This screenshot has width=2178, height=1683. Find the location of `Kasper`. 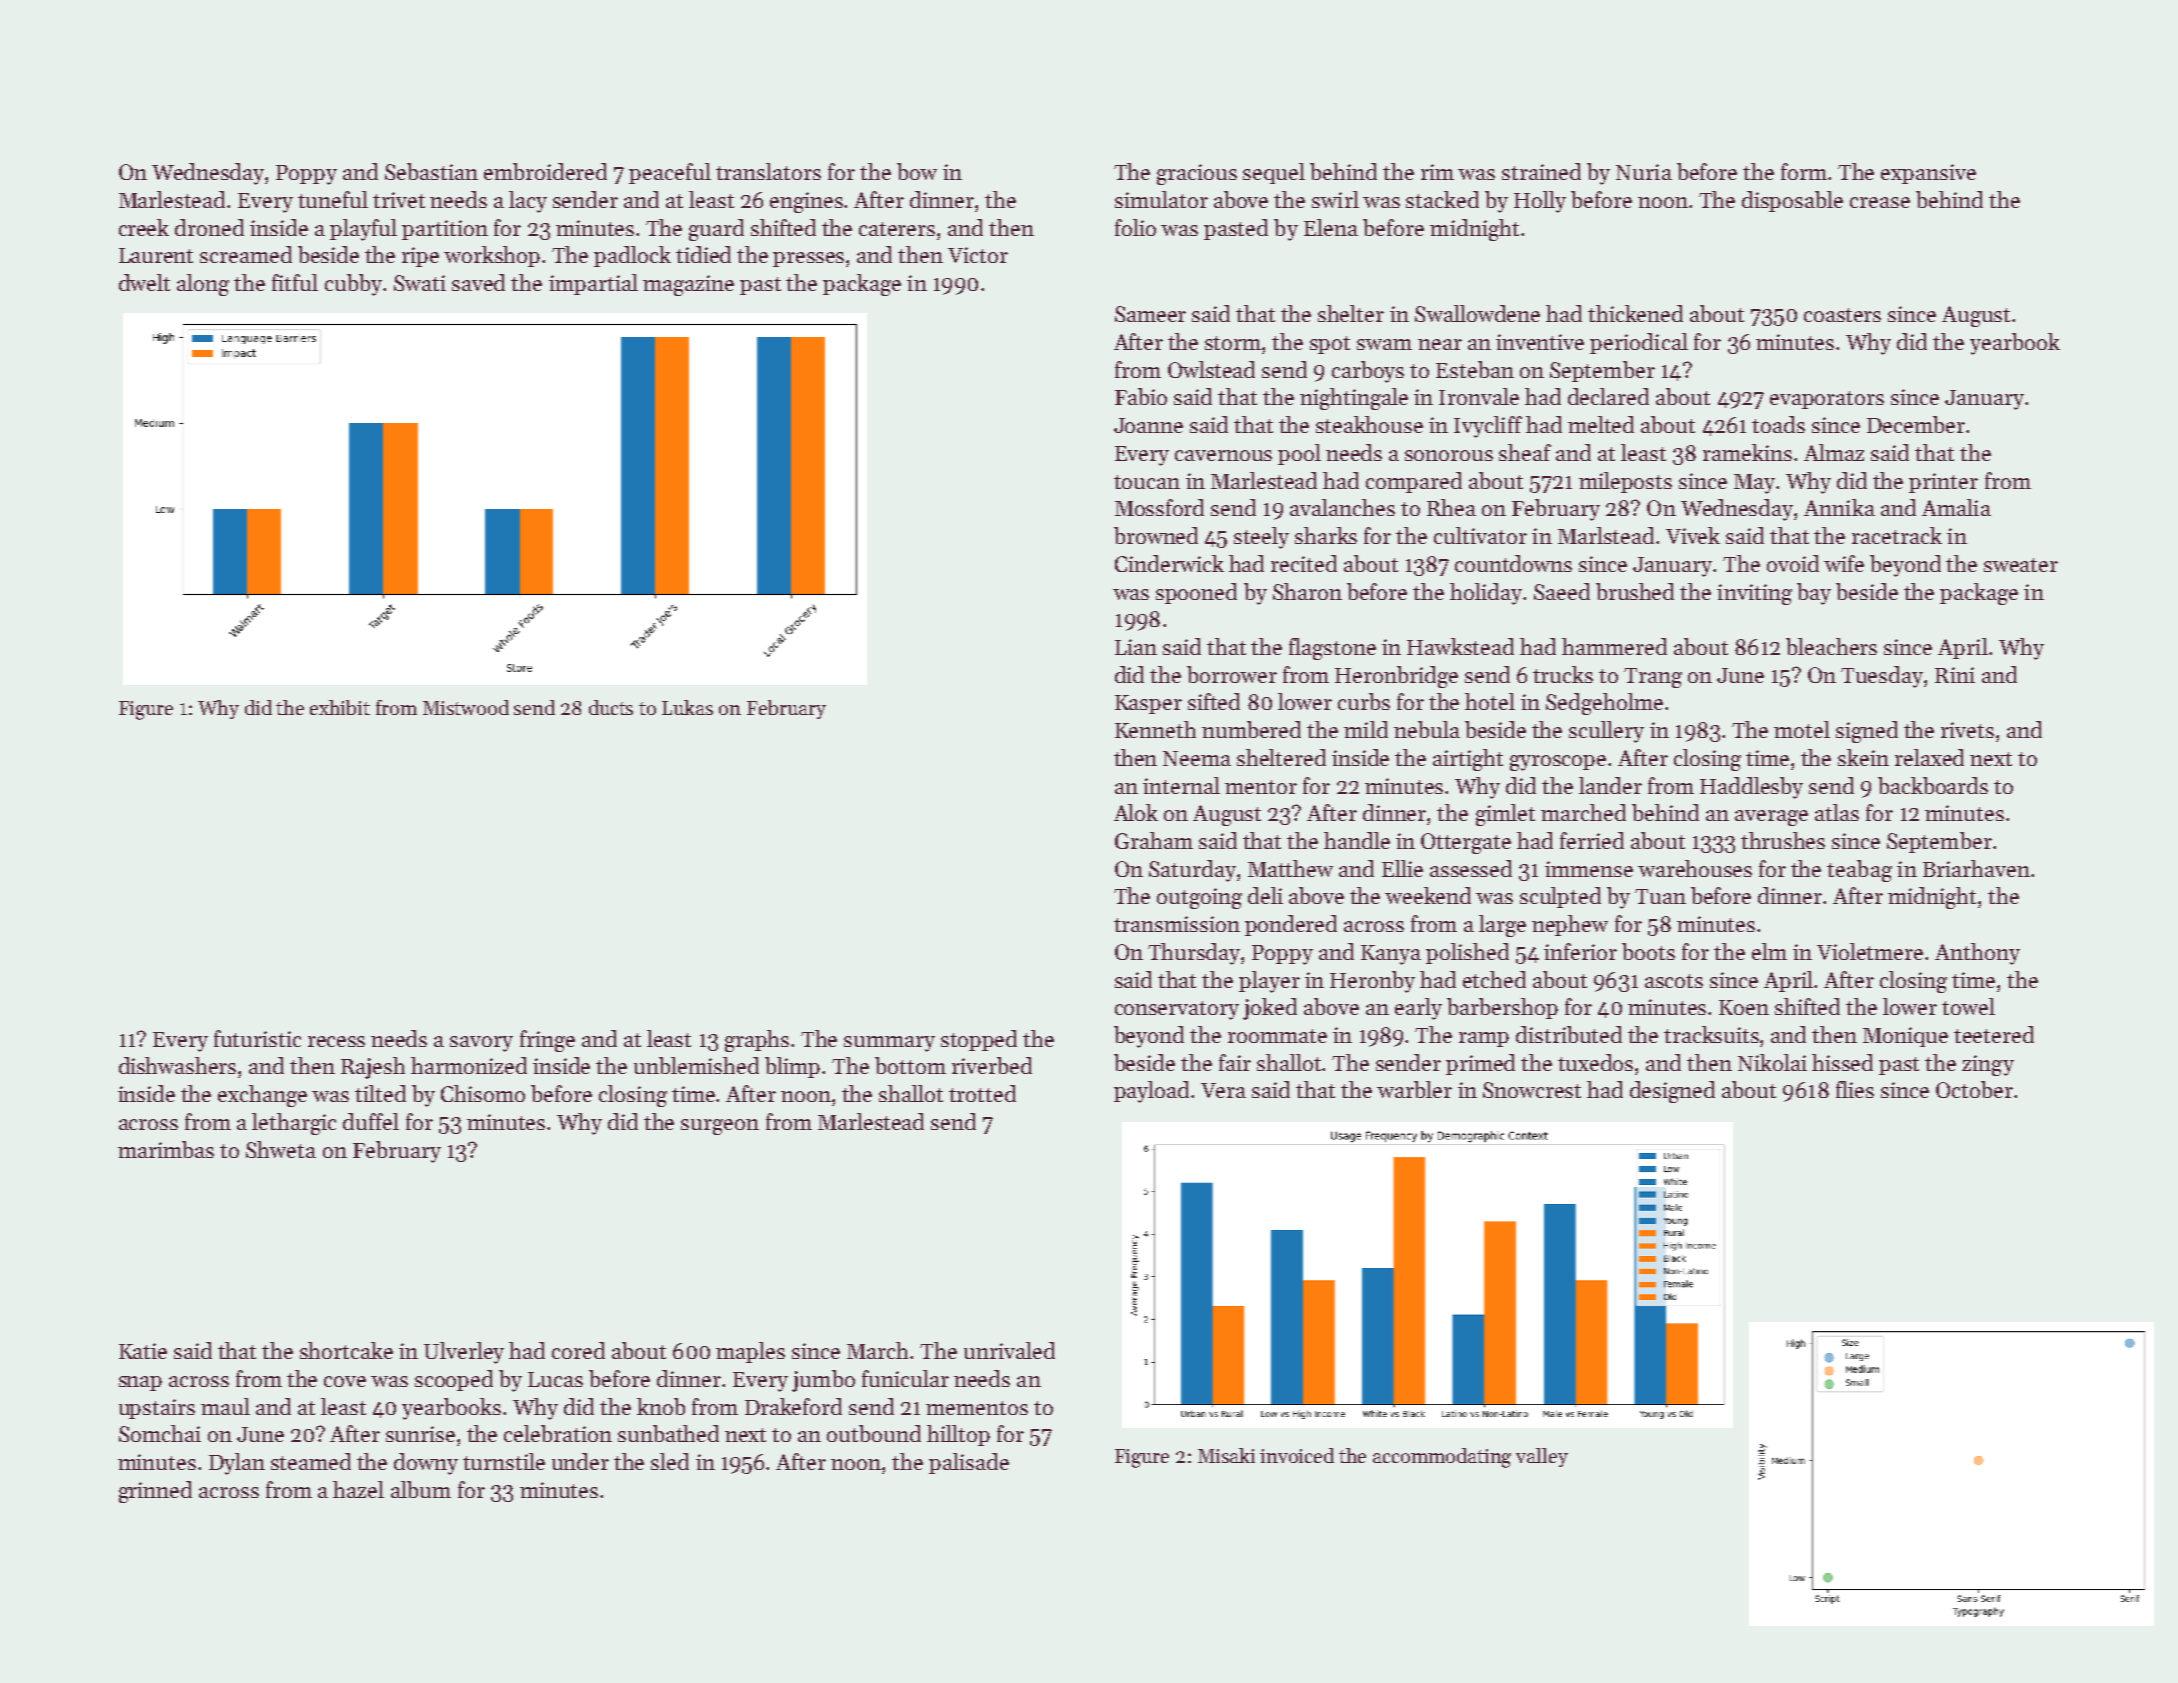

Kasper is located at coordinates (1148, 704).
